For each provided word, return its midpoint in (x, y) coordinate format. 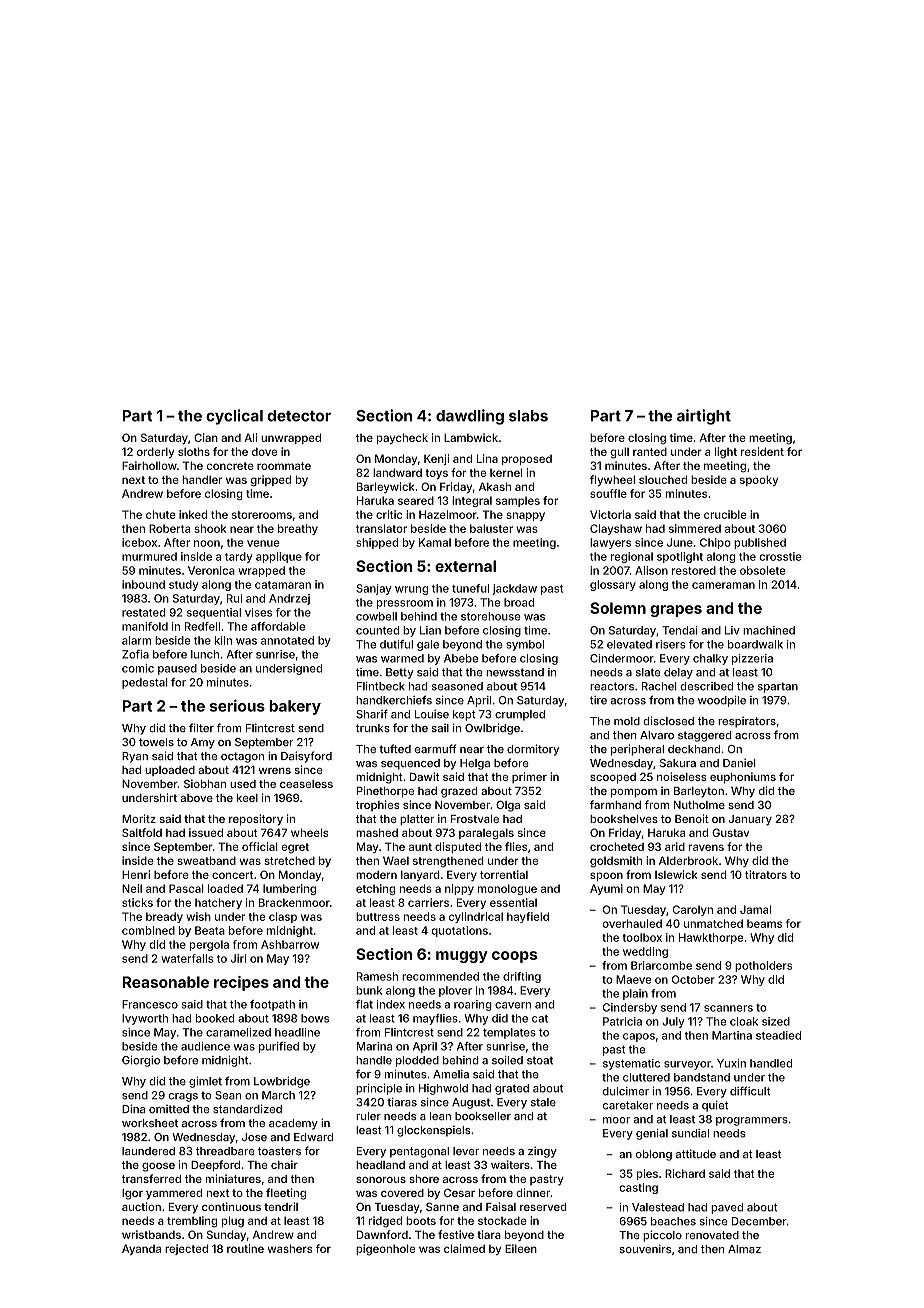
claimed (464, 1248)
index (391, 1004)
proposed (527, 460)
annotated (287, 640)
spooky (759, 480)
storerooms (262, 515)
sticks (137, 902)
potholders (763, 966)
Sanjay (373, 589)
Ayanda (141, 1249)
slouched (663, 479)
